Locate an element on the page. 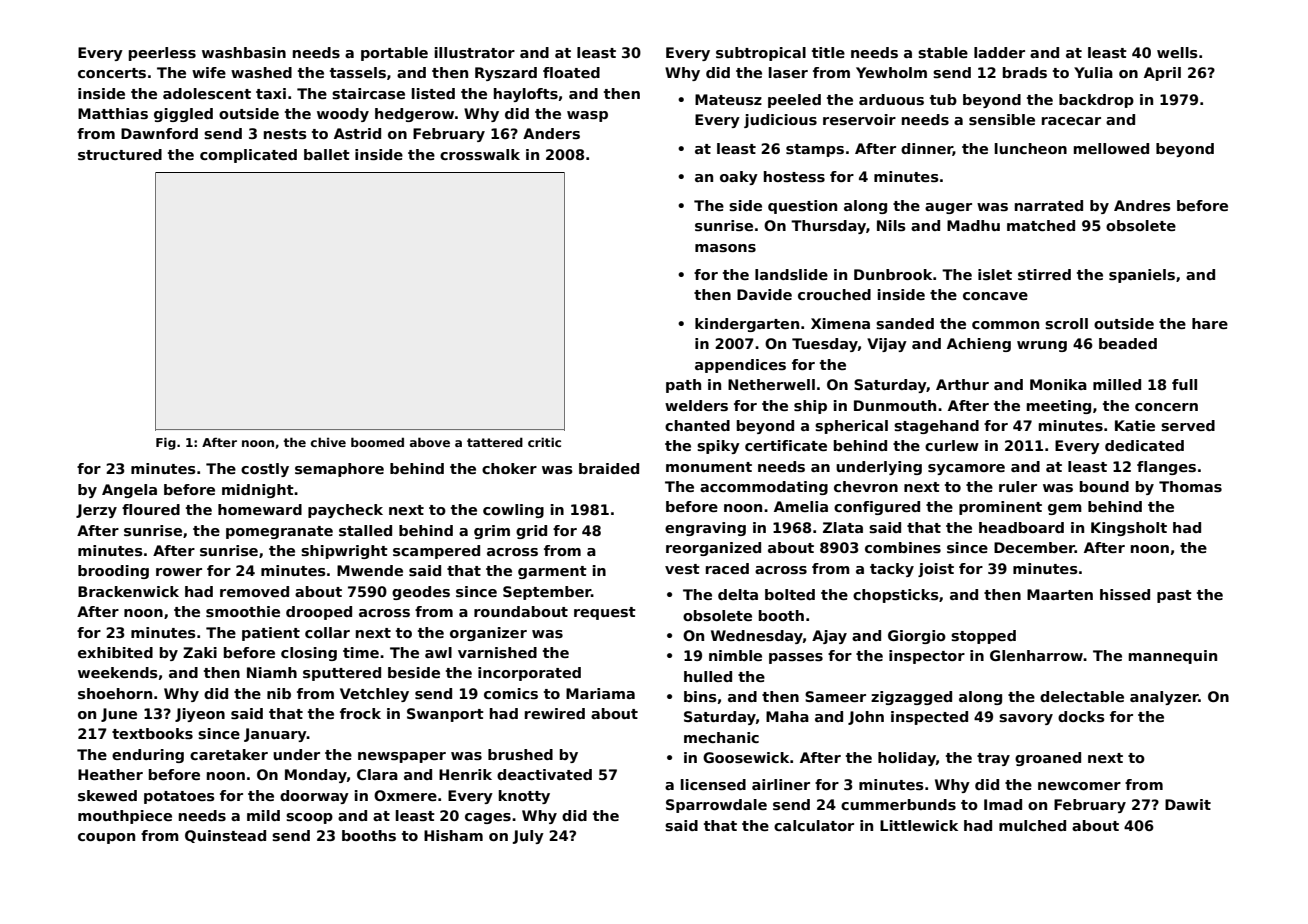 The width and height of the image is (1308, 924). concerts is located at coordinates (112, 73).
